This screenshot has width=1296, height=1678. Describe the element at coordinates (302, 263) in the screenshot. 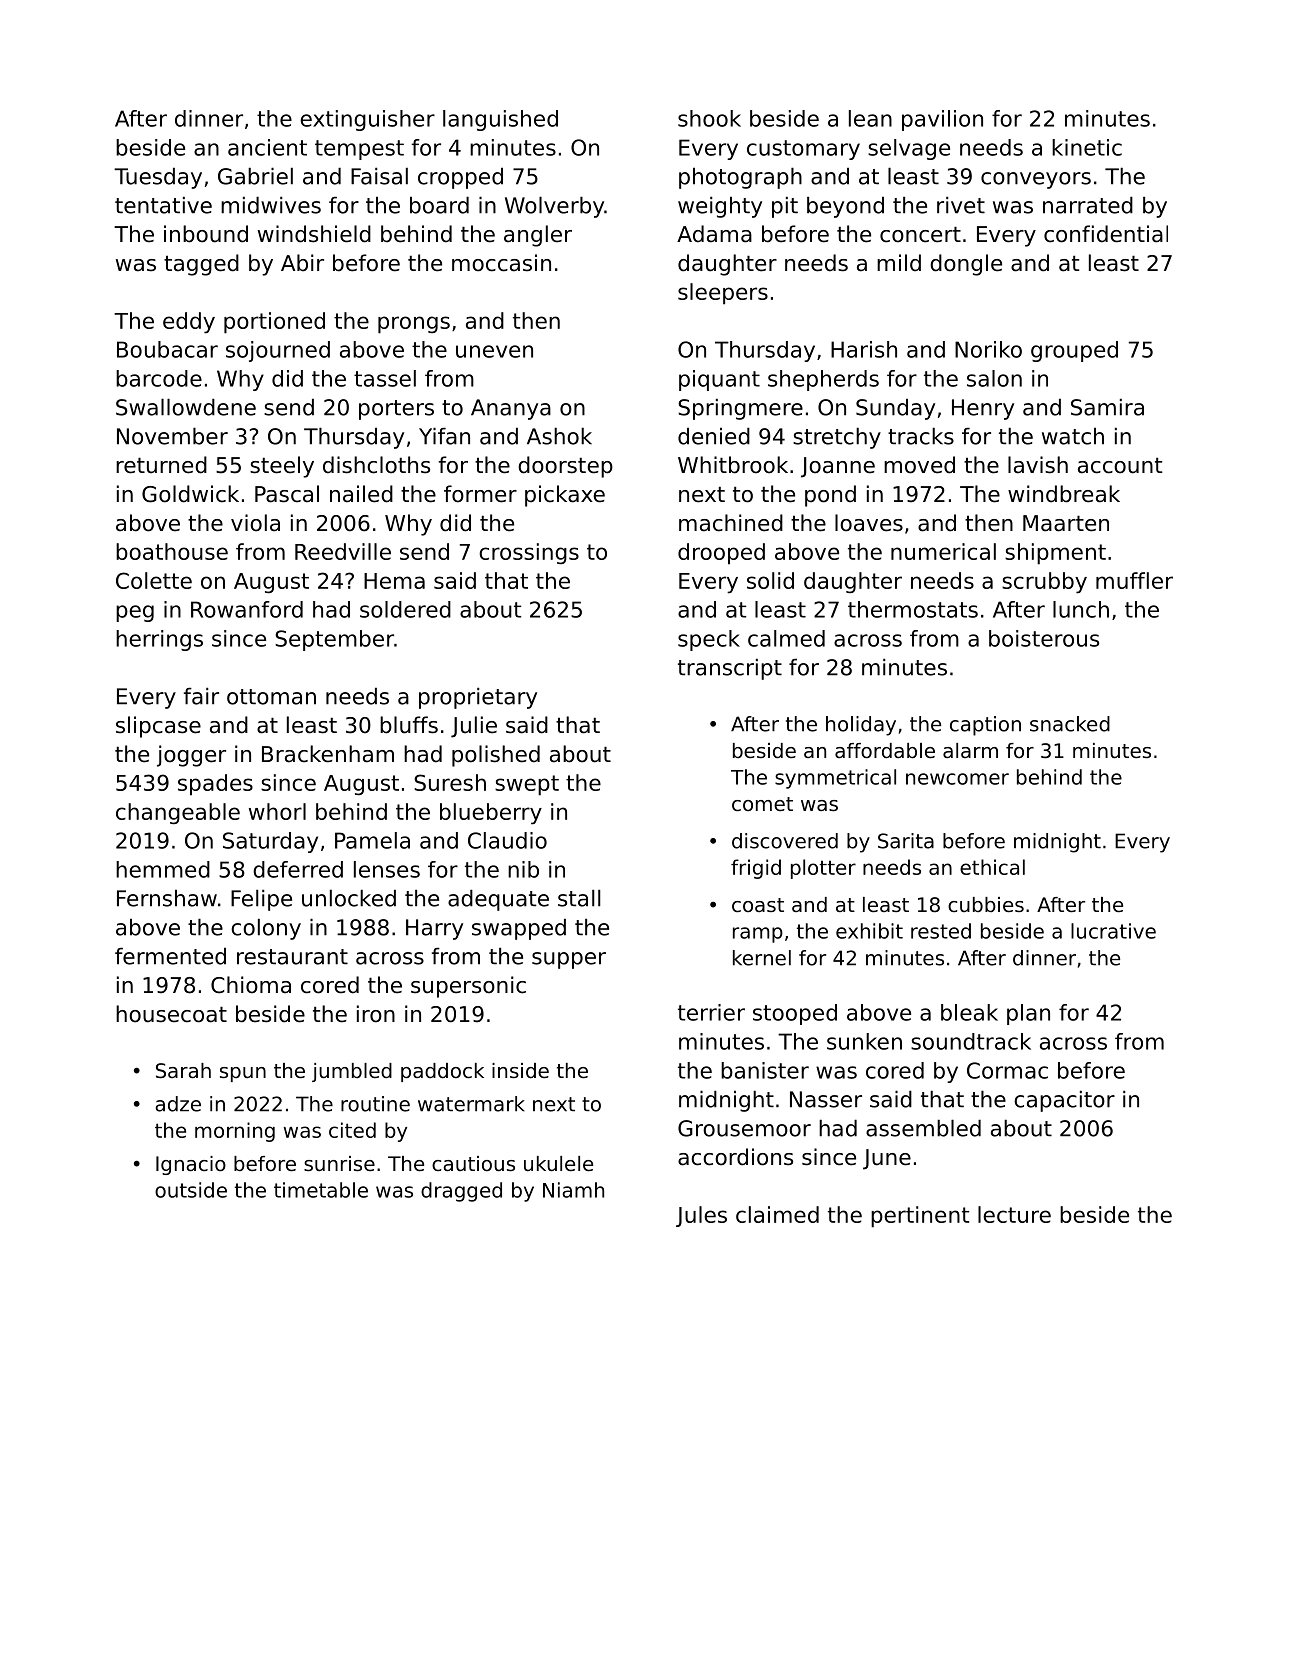

I see `Abir` at that location.
